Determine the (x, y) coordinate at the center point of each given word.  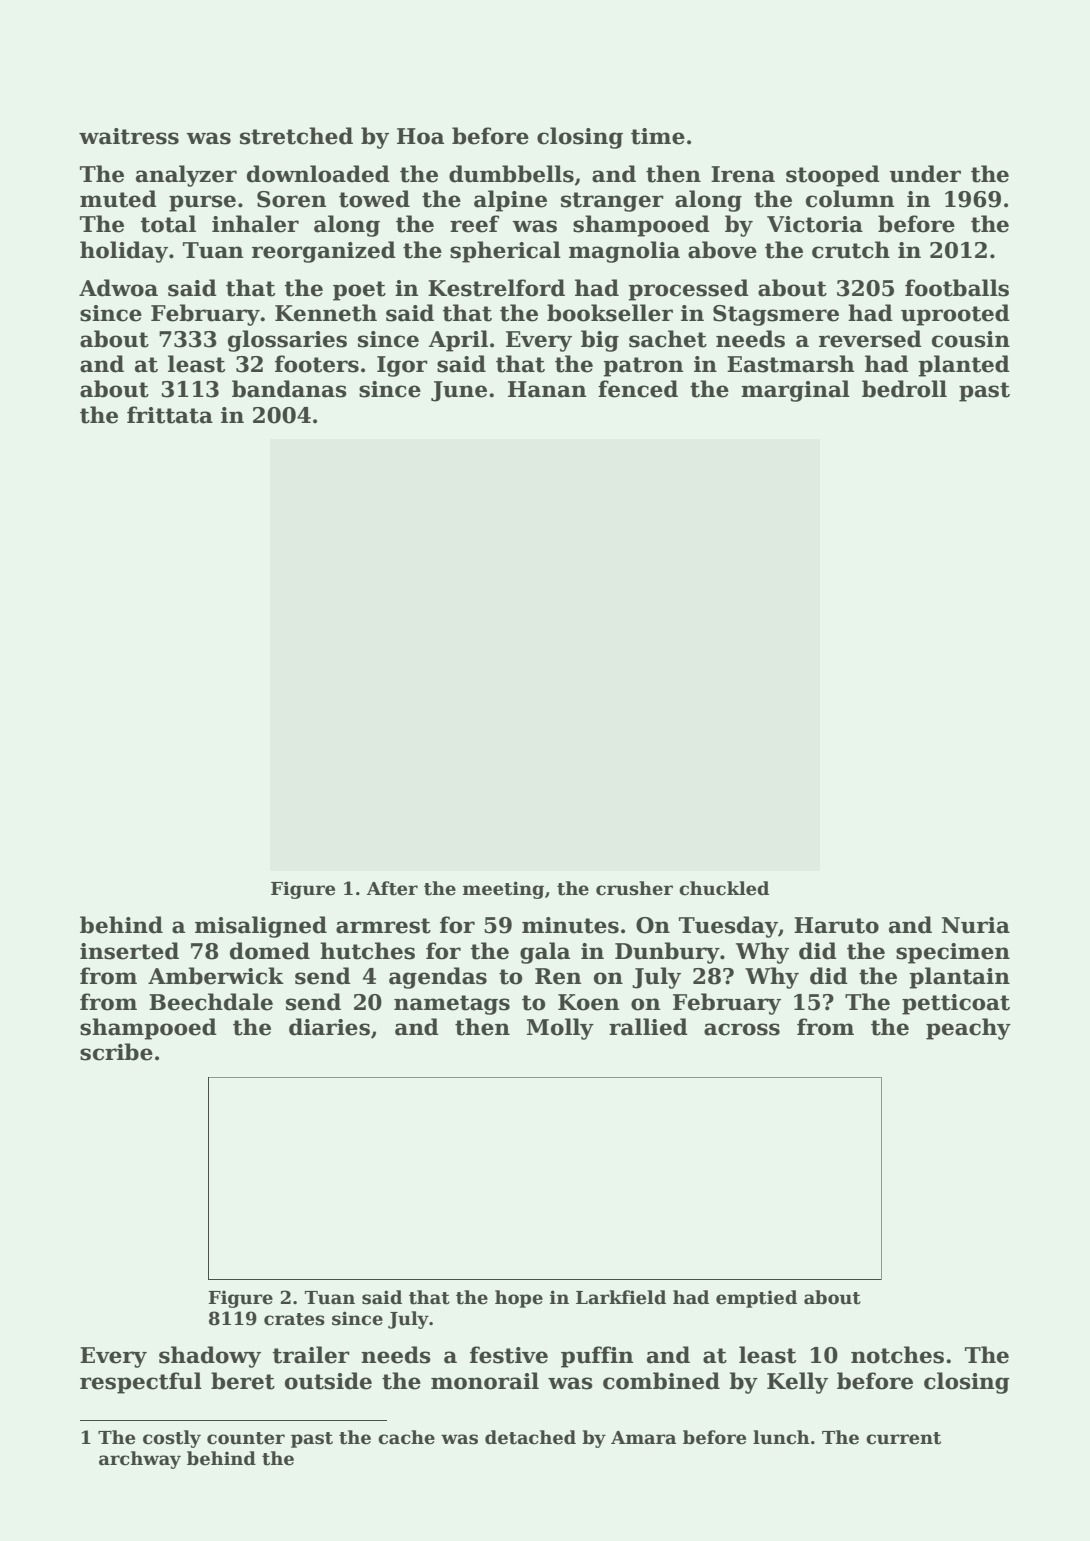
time (658, 136)
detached (530, 1437)
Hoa (420, 136)
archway (140, 1460)
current (903, 1438)
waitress (129, 136)
